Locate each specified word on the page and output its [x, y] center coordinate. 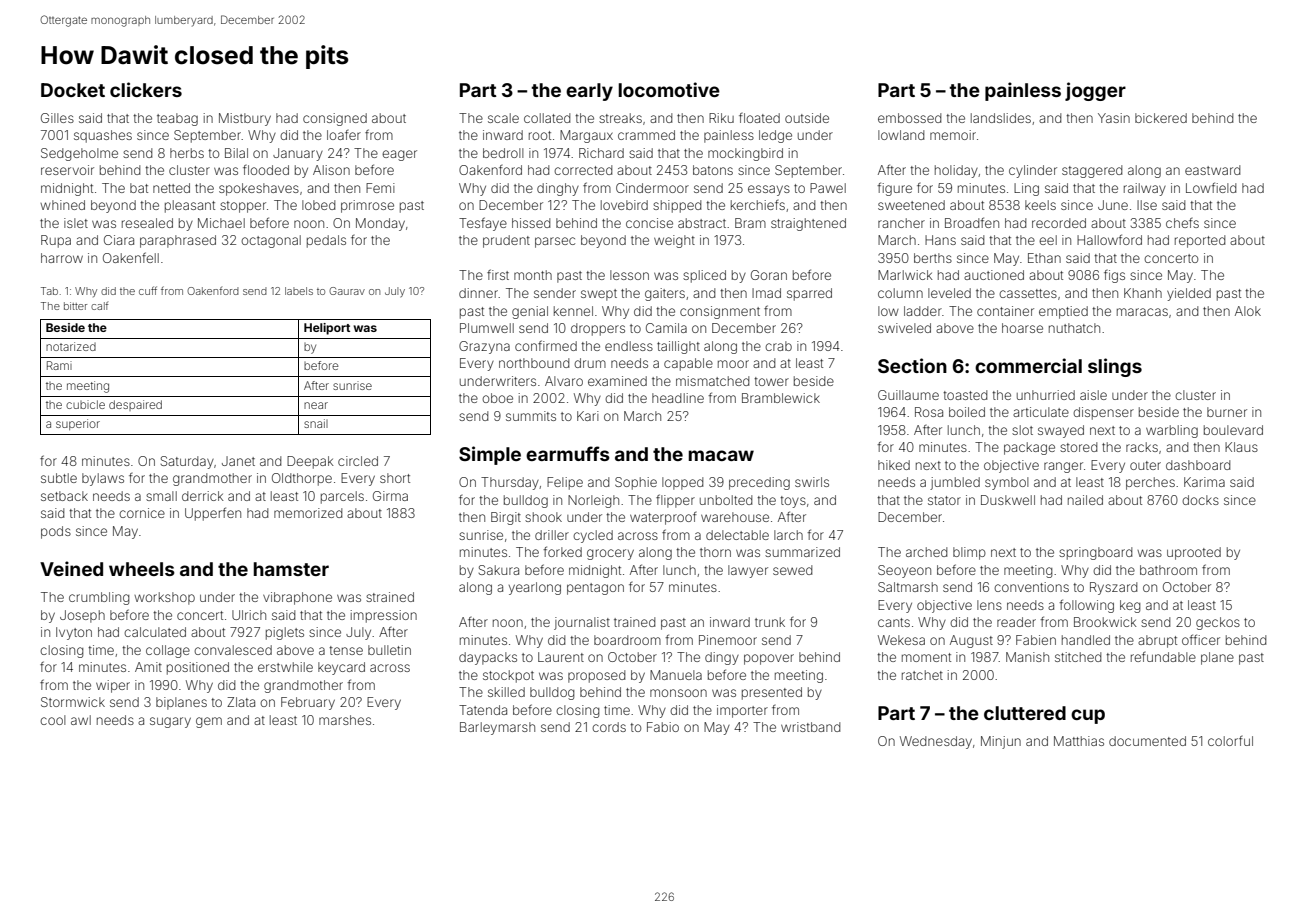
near [316, 405]
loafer [344, 135]
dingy [722, 658]
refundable [1163, 657]
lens [989, 605]
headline [678, 398]
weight [674, 241]
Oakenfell [131, 257]
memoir [953, 135]
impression [384, 616]
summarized [802, 552]
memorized [308, 513]
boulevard [1233, 430]
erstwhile [285, 667]
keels [1040, 205]
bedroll [503, 153]
